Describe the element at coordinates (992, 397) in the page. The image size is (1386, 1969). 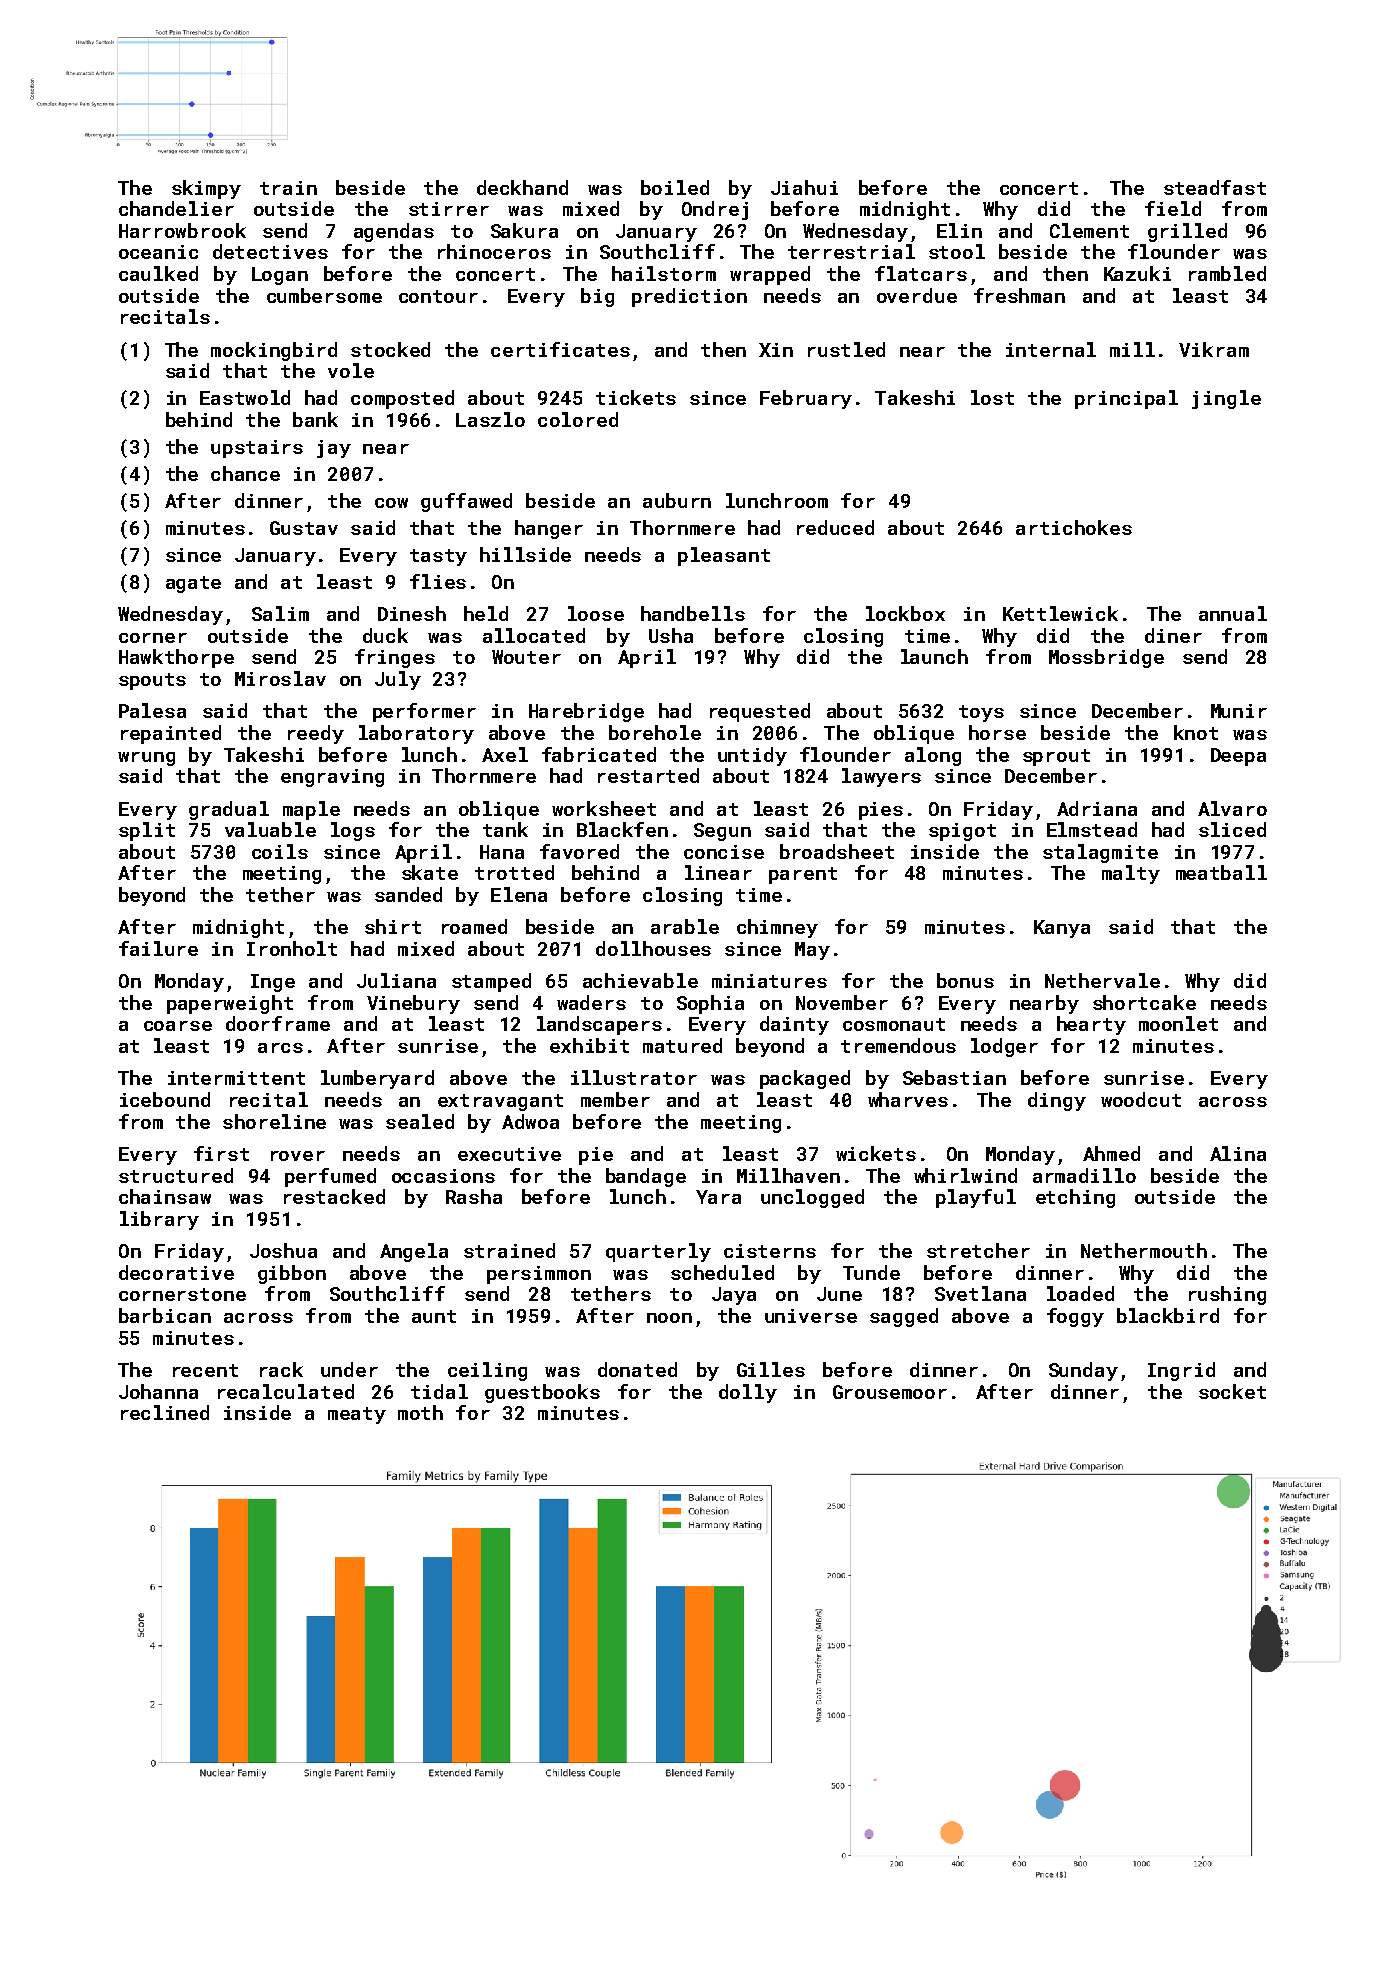
I see `lost` at that location.
